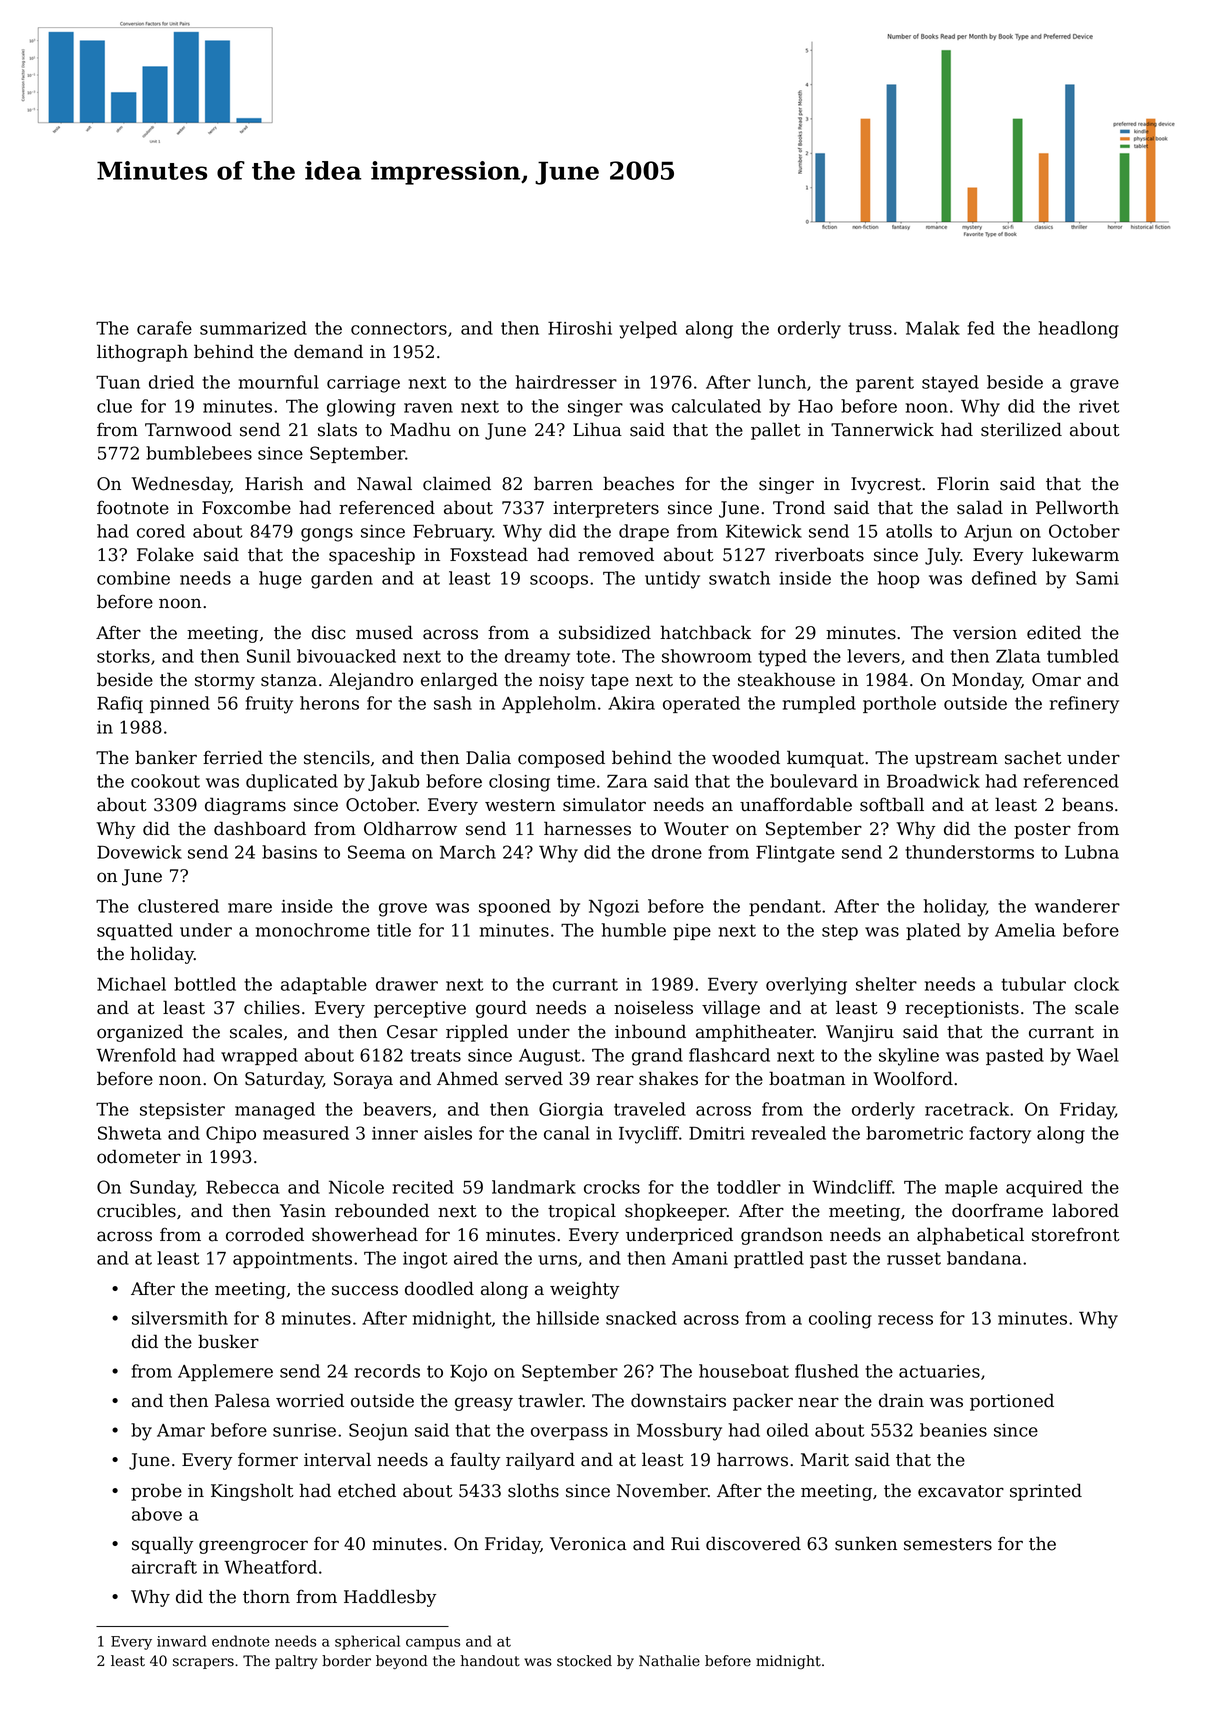 The height and width of the screenshot is (1719, 1216). I want to click on Amar, so click(181, 1430).
